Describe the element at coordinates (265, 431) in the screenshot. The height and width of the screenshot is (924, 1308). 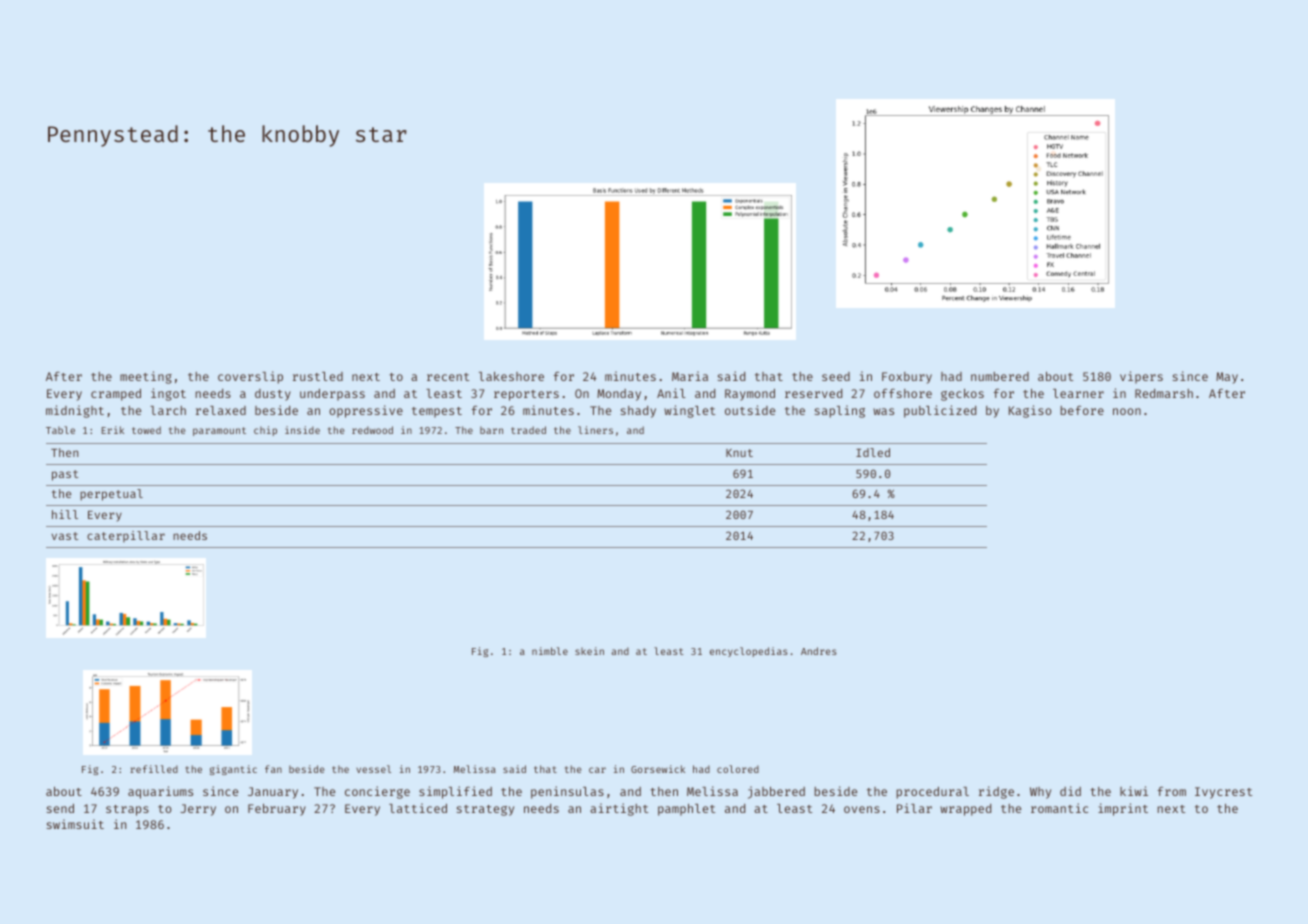
I see `chip` at that location.
